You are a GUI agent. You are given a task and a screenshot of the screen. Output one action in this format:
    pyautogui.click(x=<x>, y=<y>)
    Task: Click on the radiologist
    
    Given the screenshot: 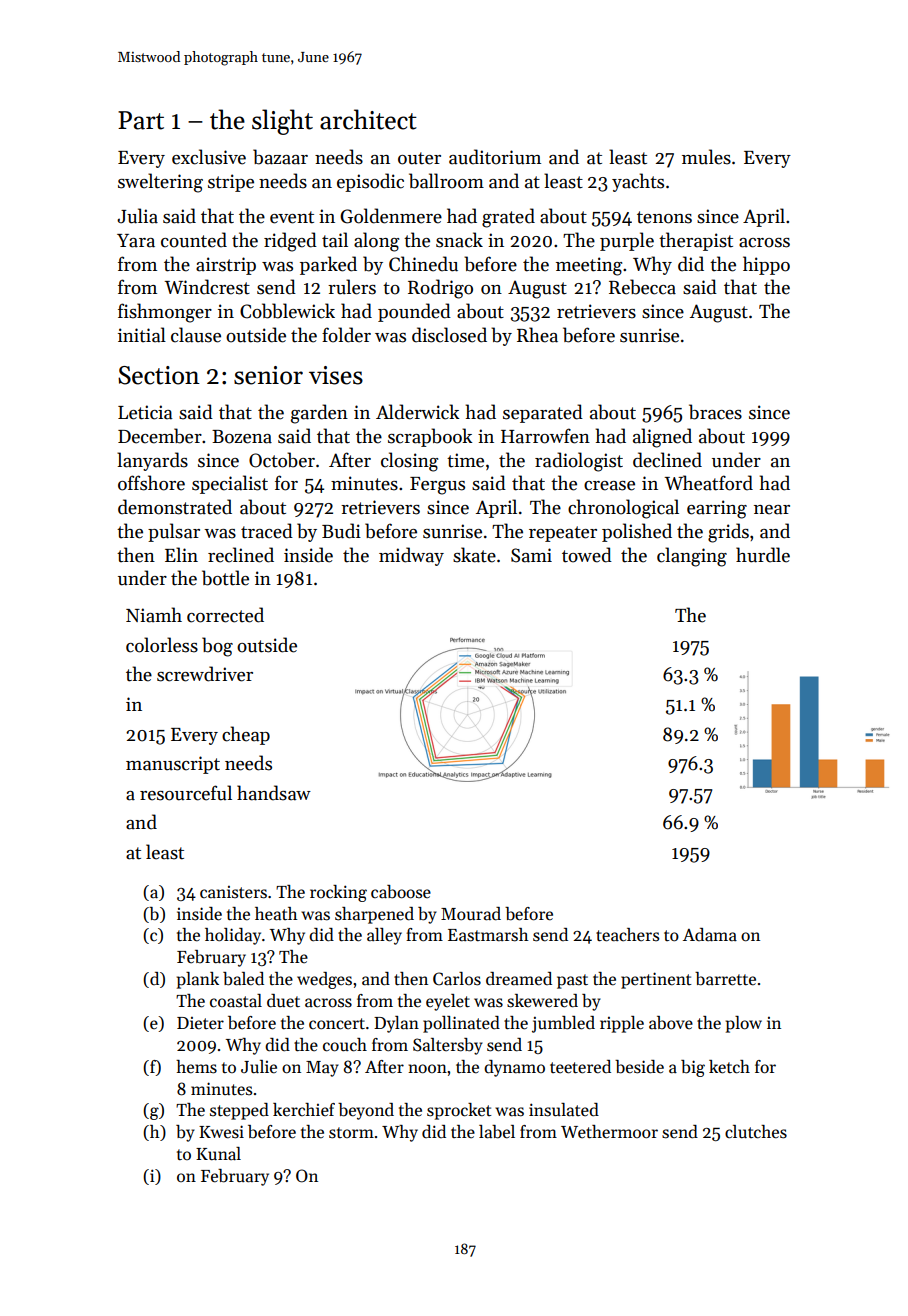 What is the action you would take?
    pyautogui.click(x=579, y=462)
